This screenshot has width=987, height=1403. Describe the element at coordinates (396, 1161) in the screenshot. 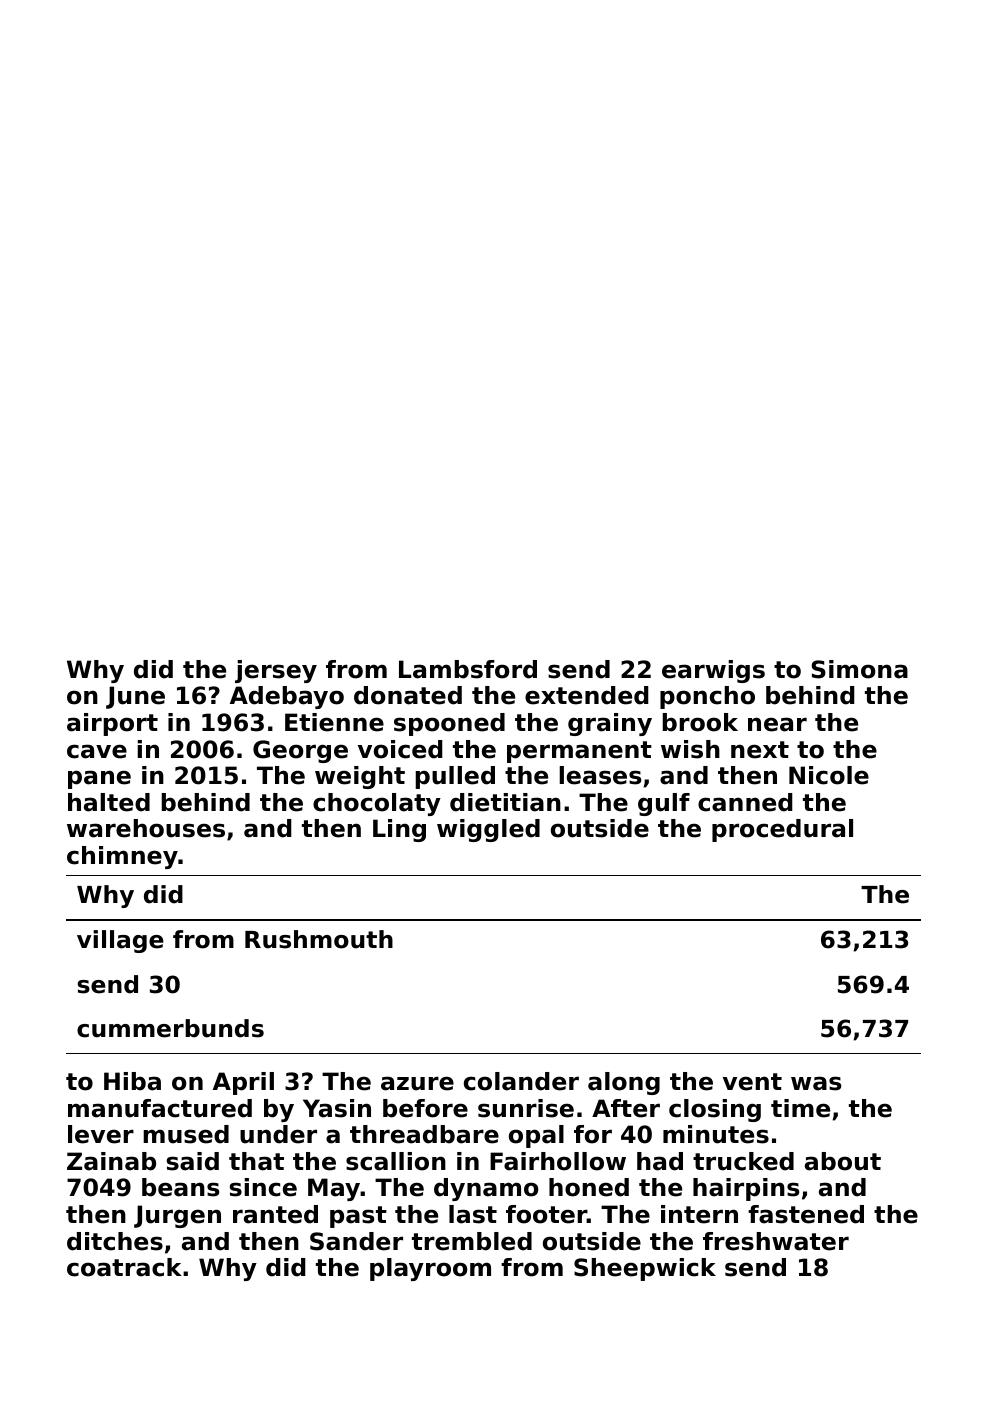

I see `scallion` at that location.
